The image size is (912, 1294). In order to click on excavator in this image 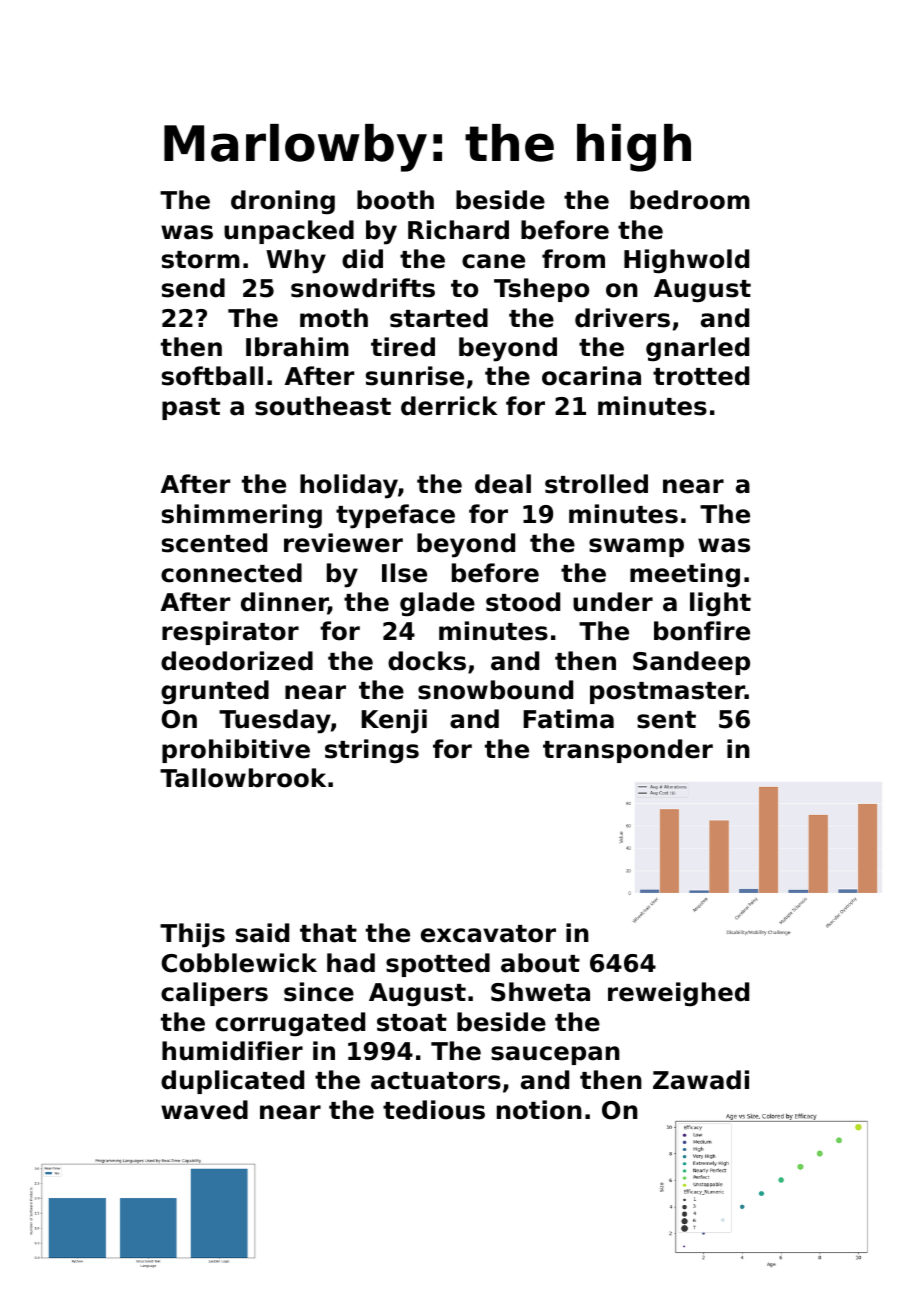, I will do `click(488, 934)`.
